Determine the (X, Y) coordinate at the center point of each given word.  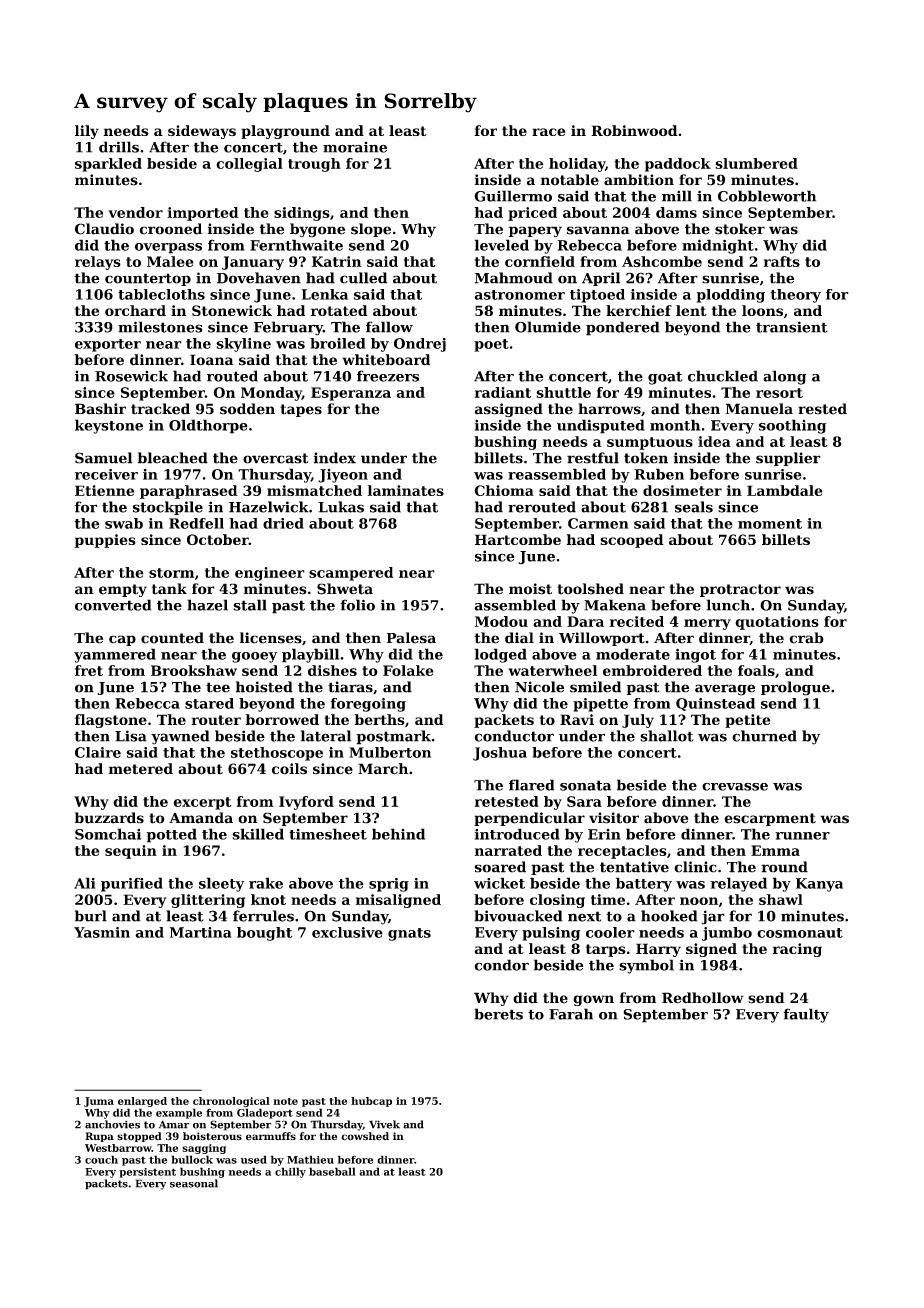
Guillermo (513, 196)
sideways (202, 132)
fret (89, 670)
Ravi (577, 719)
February (288, 328)
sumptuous (650, 443)
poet (491, 345)
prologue (795, 688)
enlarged (142, 1102)
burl (91, 916)
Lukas (341, 507)
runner (802, 836)
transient (792, 327)
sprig (389, 885)
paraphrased (189, 492)
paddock (678, 165)
